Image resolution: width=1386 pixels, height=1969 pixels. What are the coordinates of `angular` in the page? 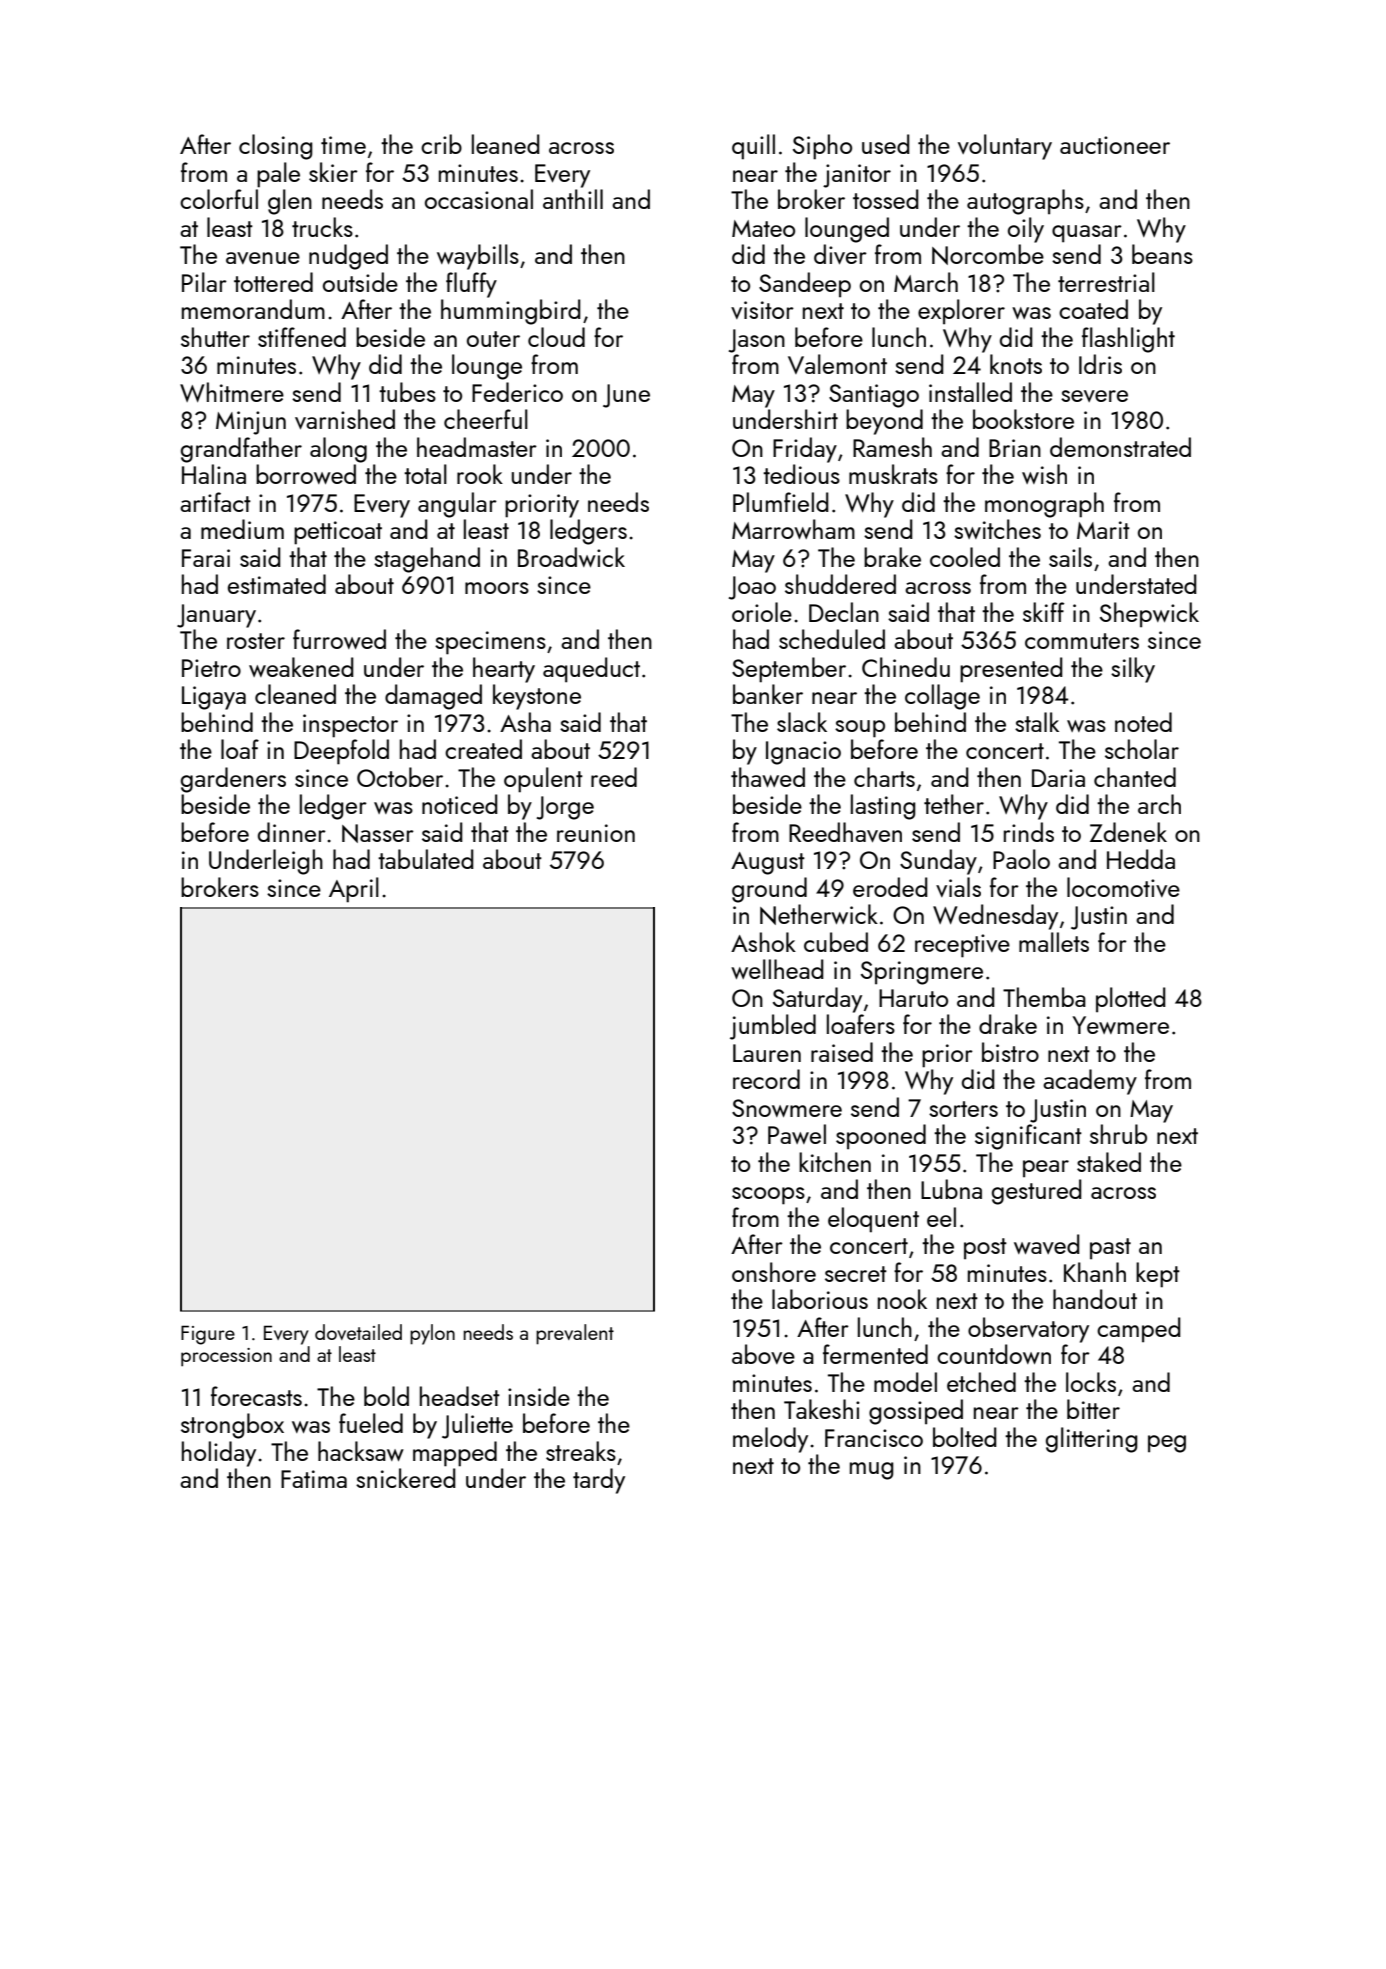 It's located at (457, 505).
